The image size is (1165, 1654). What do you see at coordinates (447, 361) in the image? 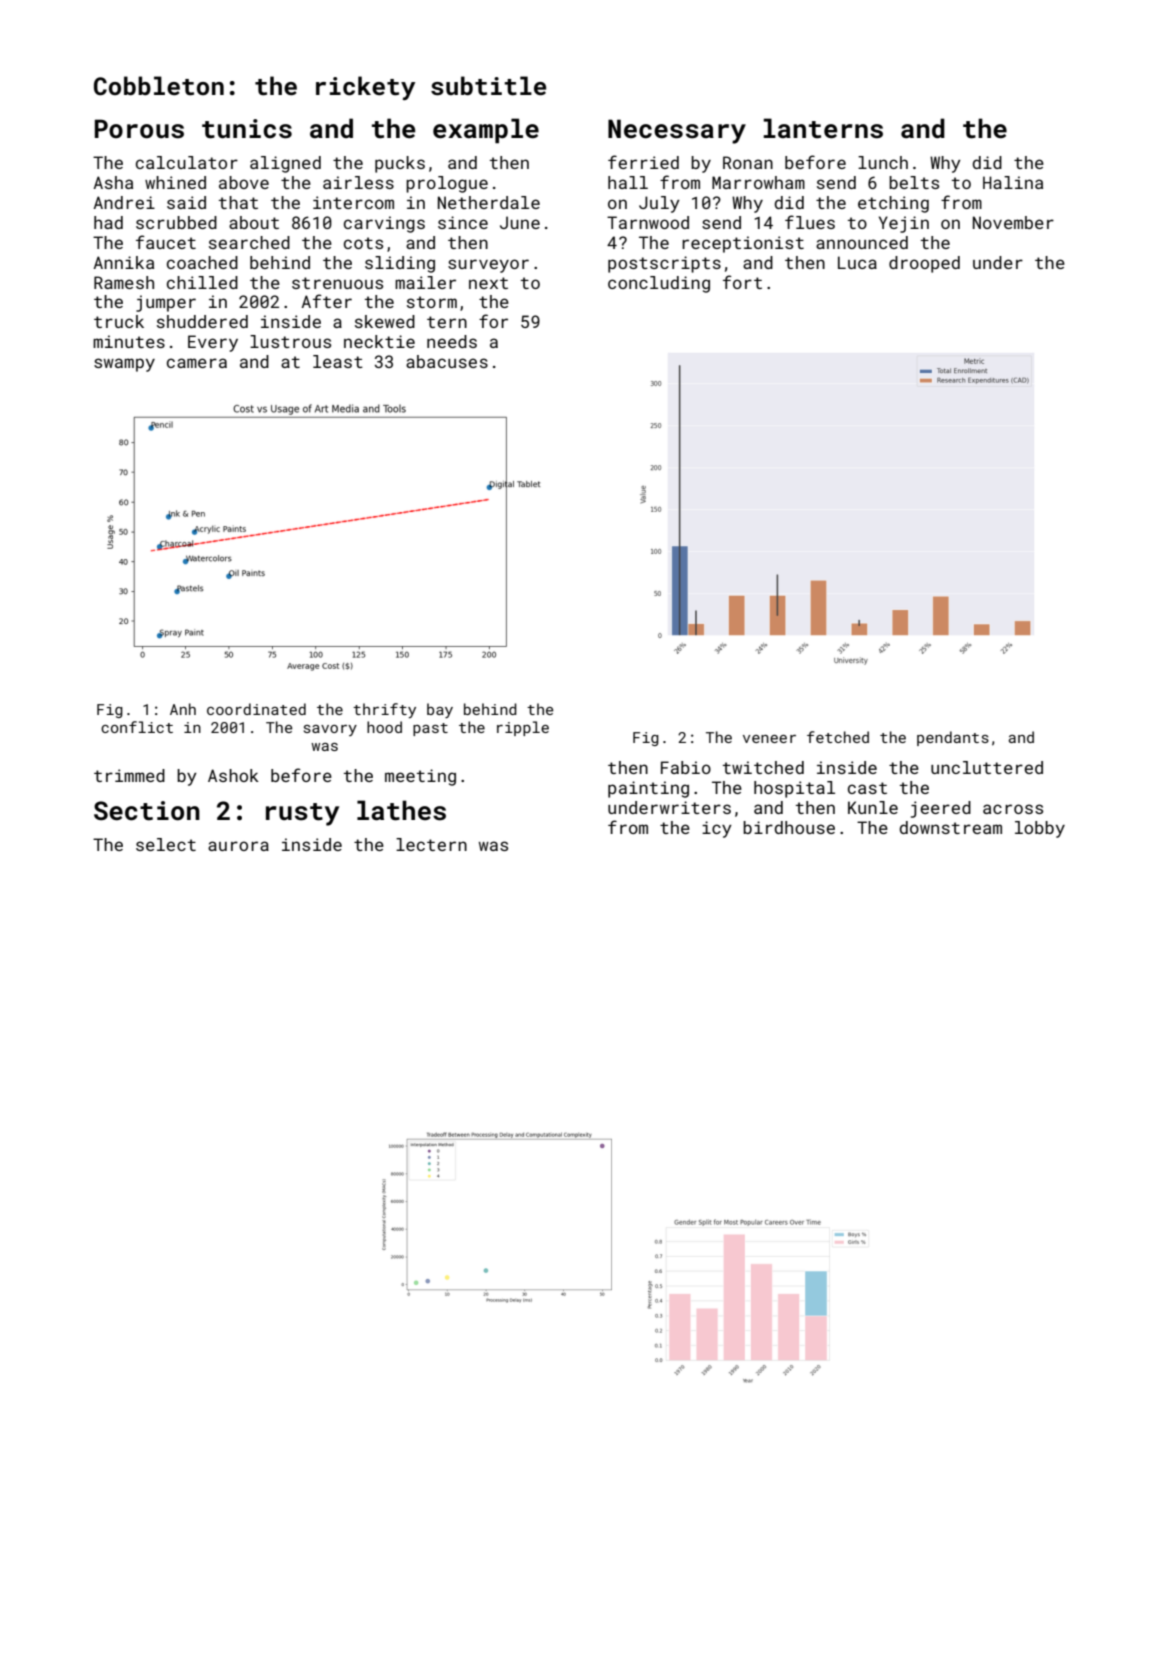
I see `abacuses` at bounding box center [447, 361].
